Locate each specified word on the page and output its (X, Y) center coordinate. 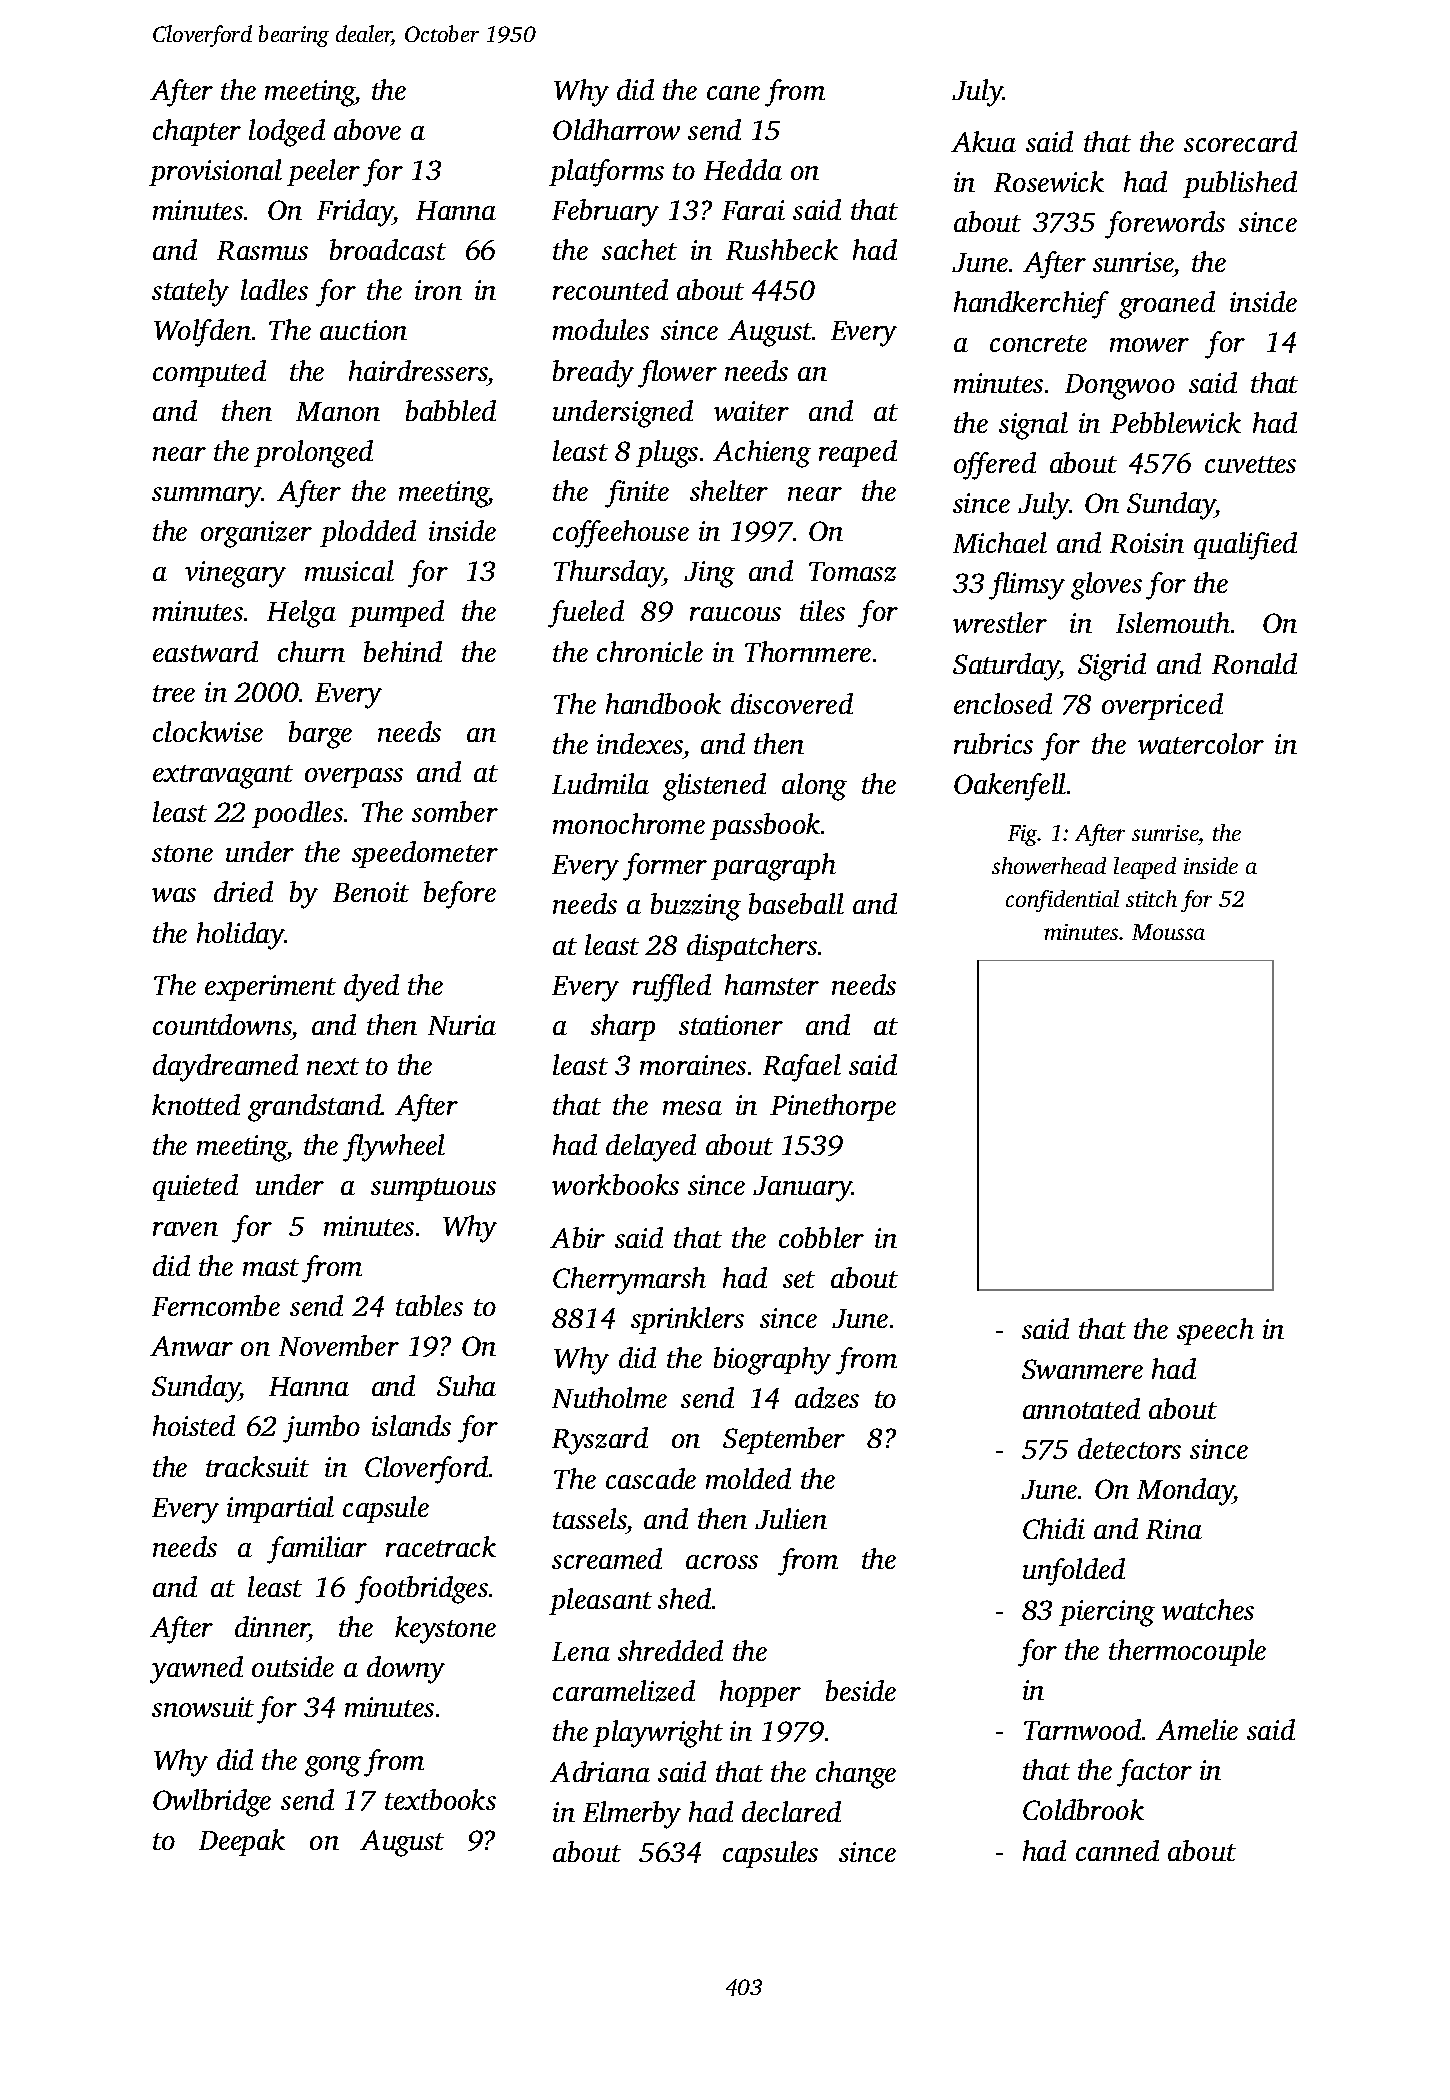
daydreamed (225, 1068)
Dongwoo (1120, 387)
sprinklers (687, 1320)
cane (733, 93)
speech (1215, 1331)
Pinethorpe (833, 1107)
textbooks (440, 1799)
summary (207, 497)
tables (429, 1305)
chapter (197, 132)
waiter (751, 411)
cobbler (821, 1237)
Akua (983, 141)
